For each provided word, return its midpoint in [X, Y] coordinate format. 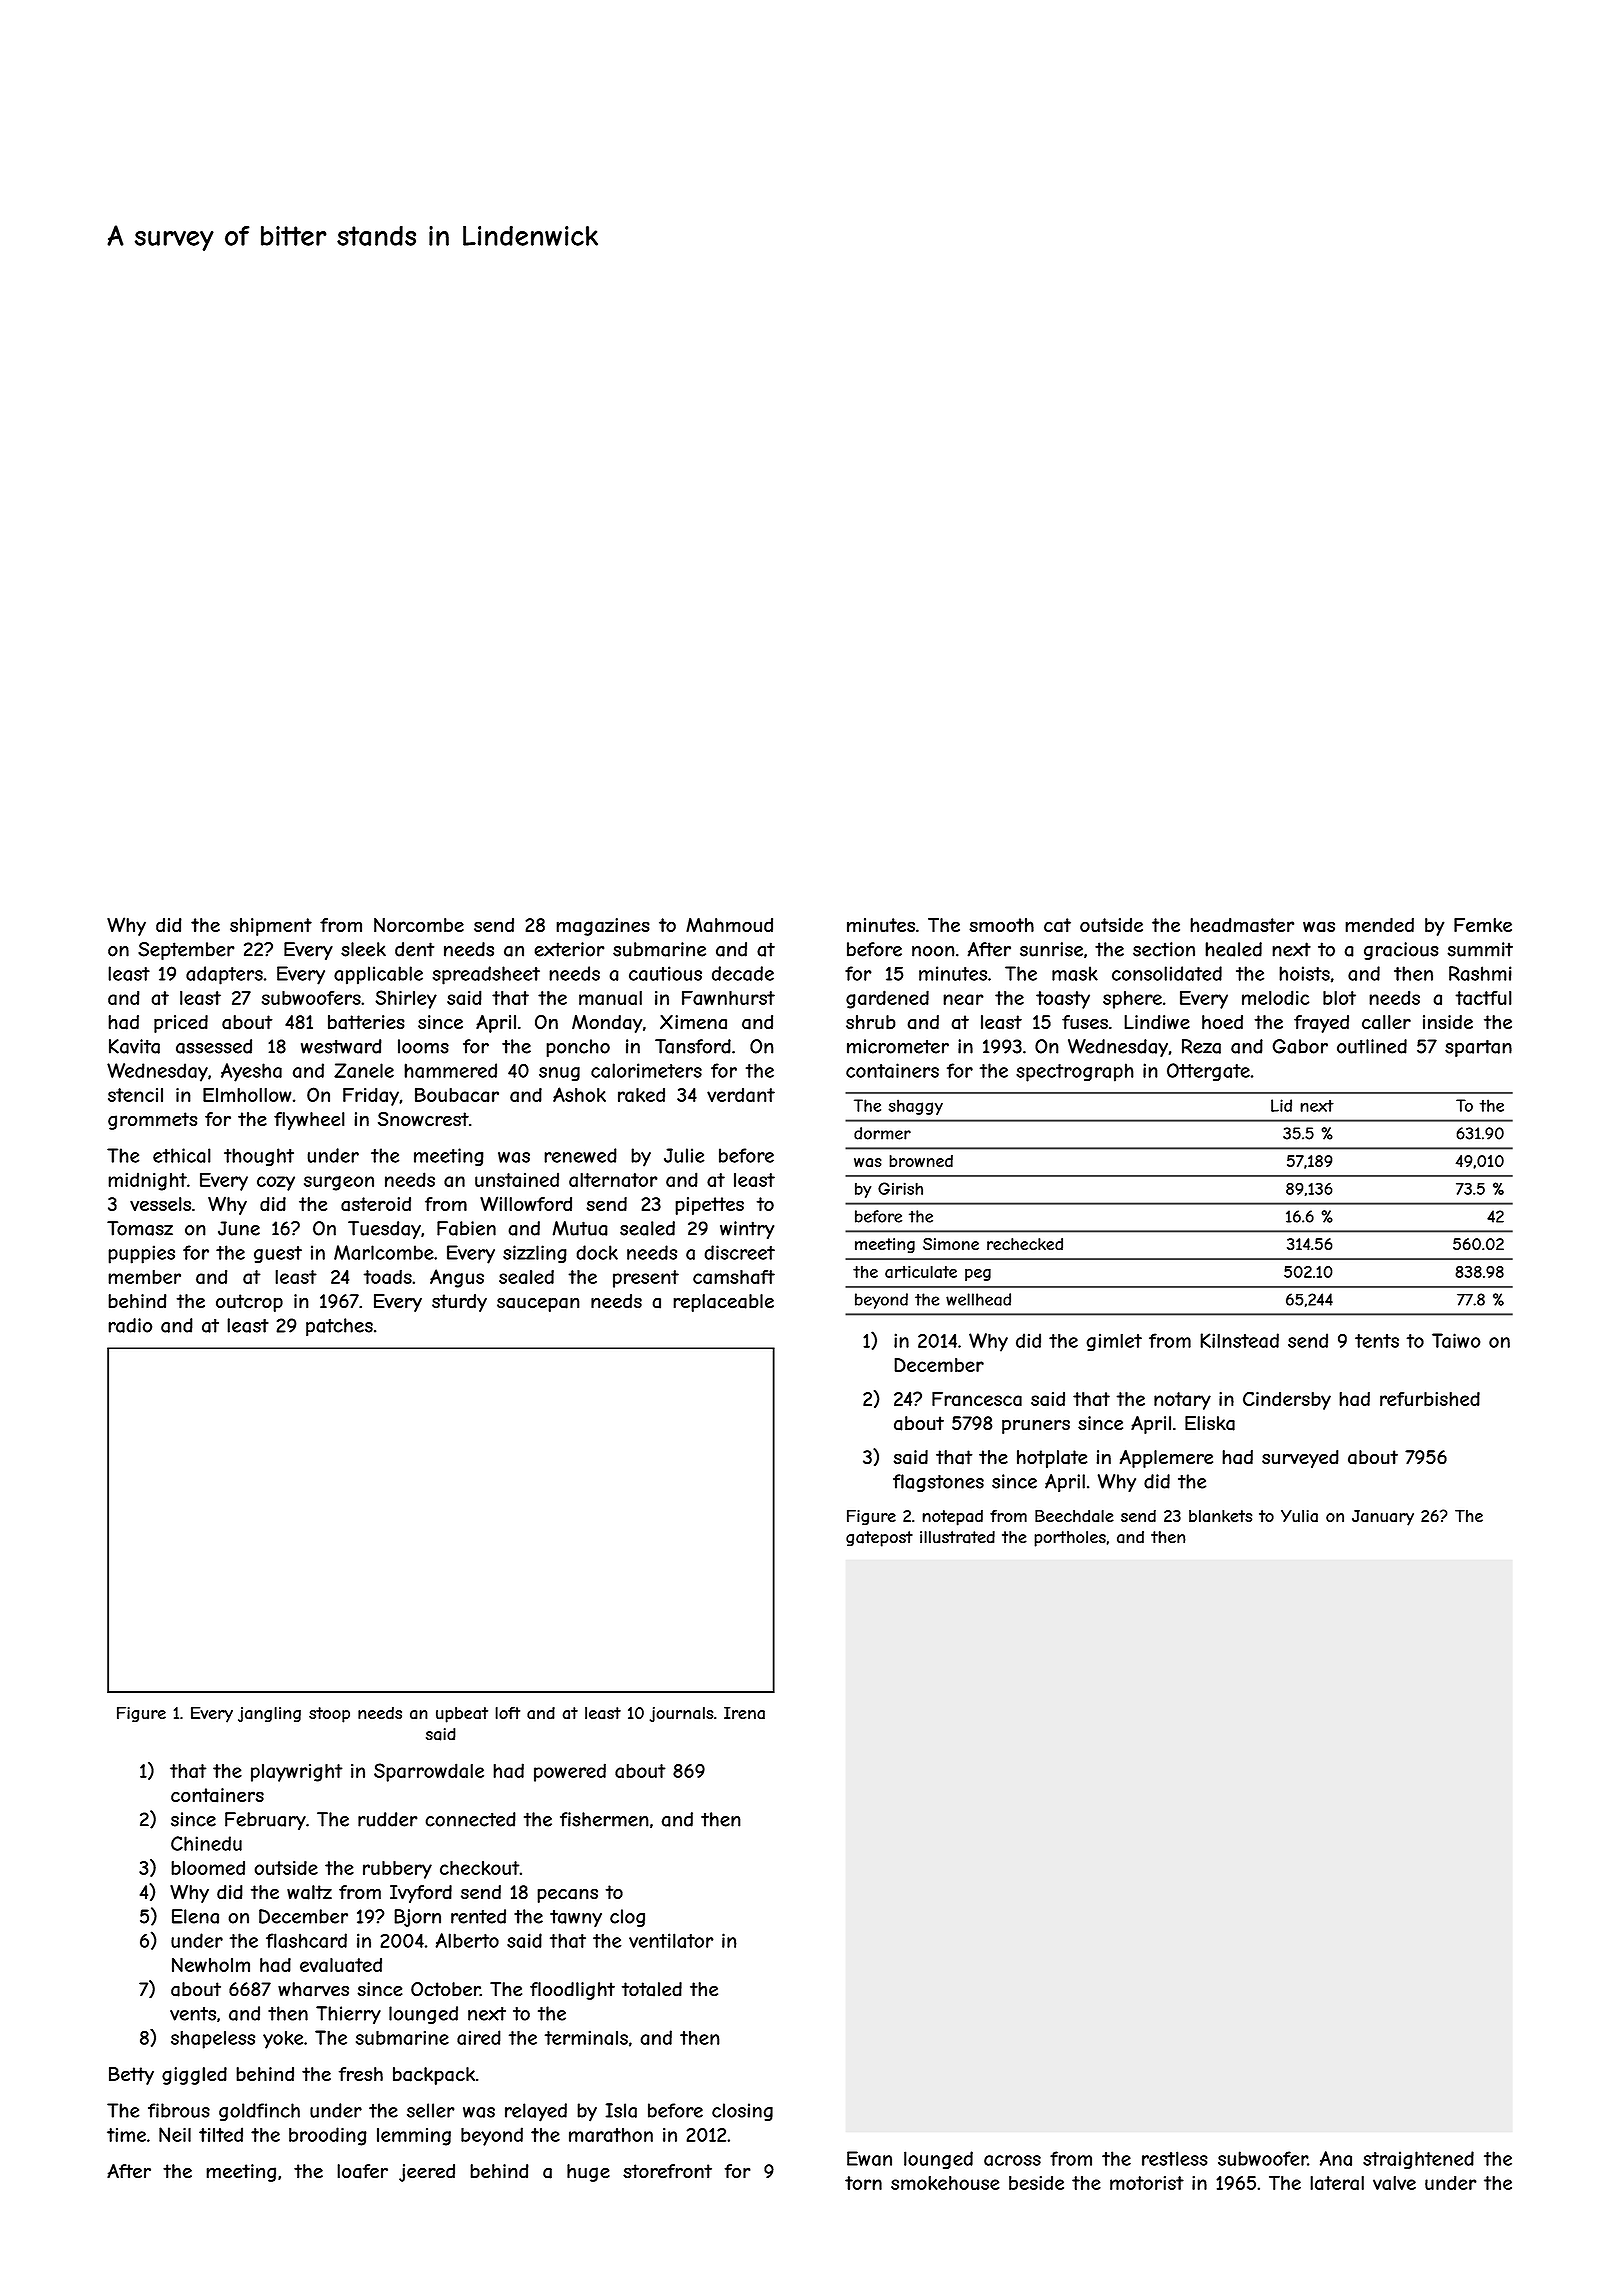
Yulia [1299, 1515]
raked [641, 1095]
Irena [744, 1712]
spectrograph [1075, 1072]
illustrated [957, 1537]
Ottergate [1208, 1072]
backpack [434, 2076]
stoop [329, 1715]
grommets [152, 1121]
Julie [684, 1155]
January [1383, 1518]
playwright [297, 1773]
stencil [135, 1095]
